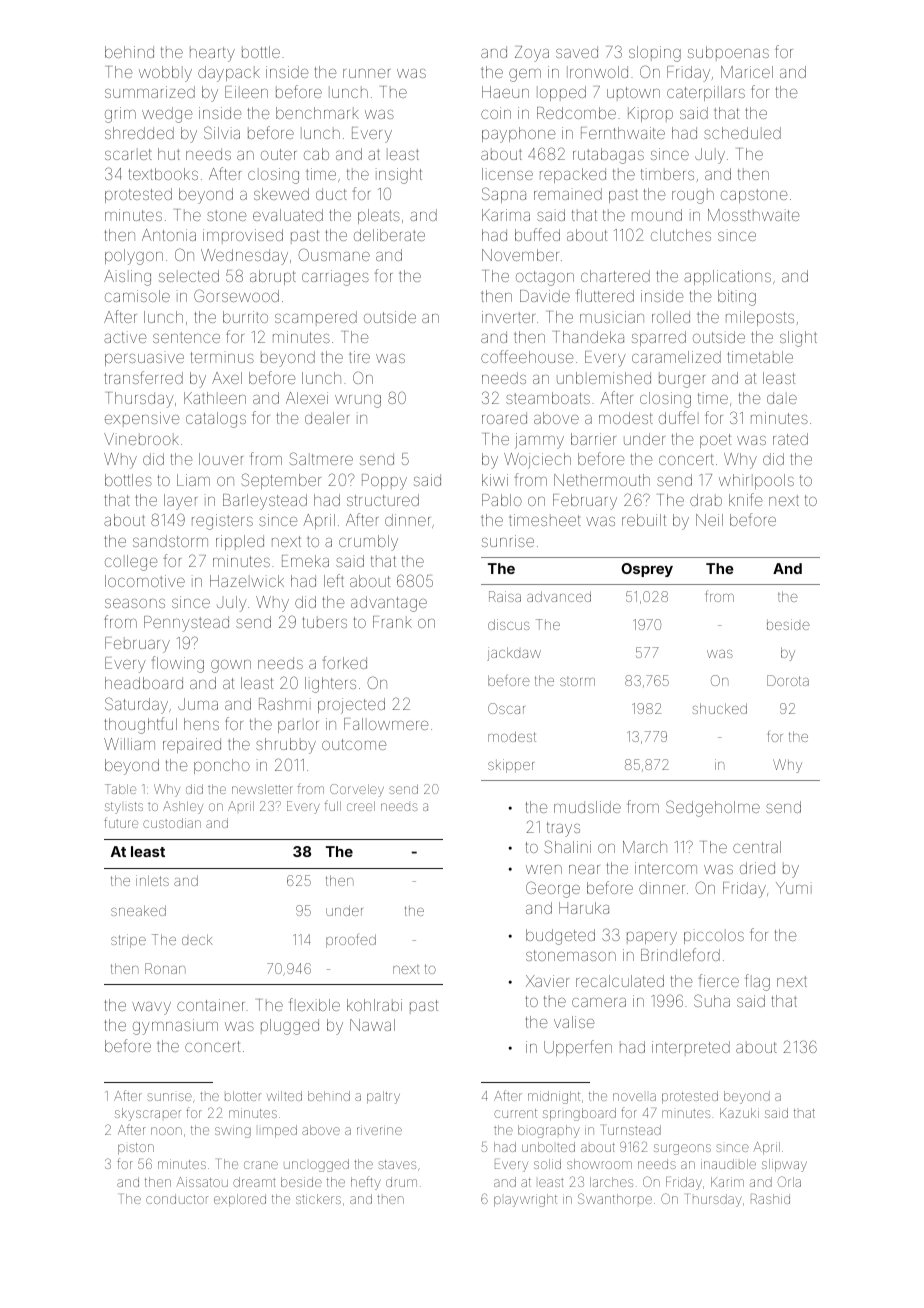 Image resolution: width=924 pixels, height=1308 pixels. What do you see at coordinates (739, 1113) in the document?
I see `Kazuki` at bounding box center [739, 1113].
